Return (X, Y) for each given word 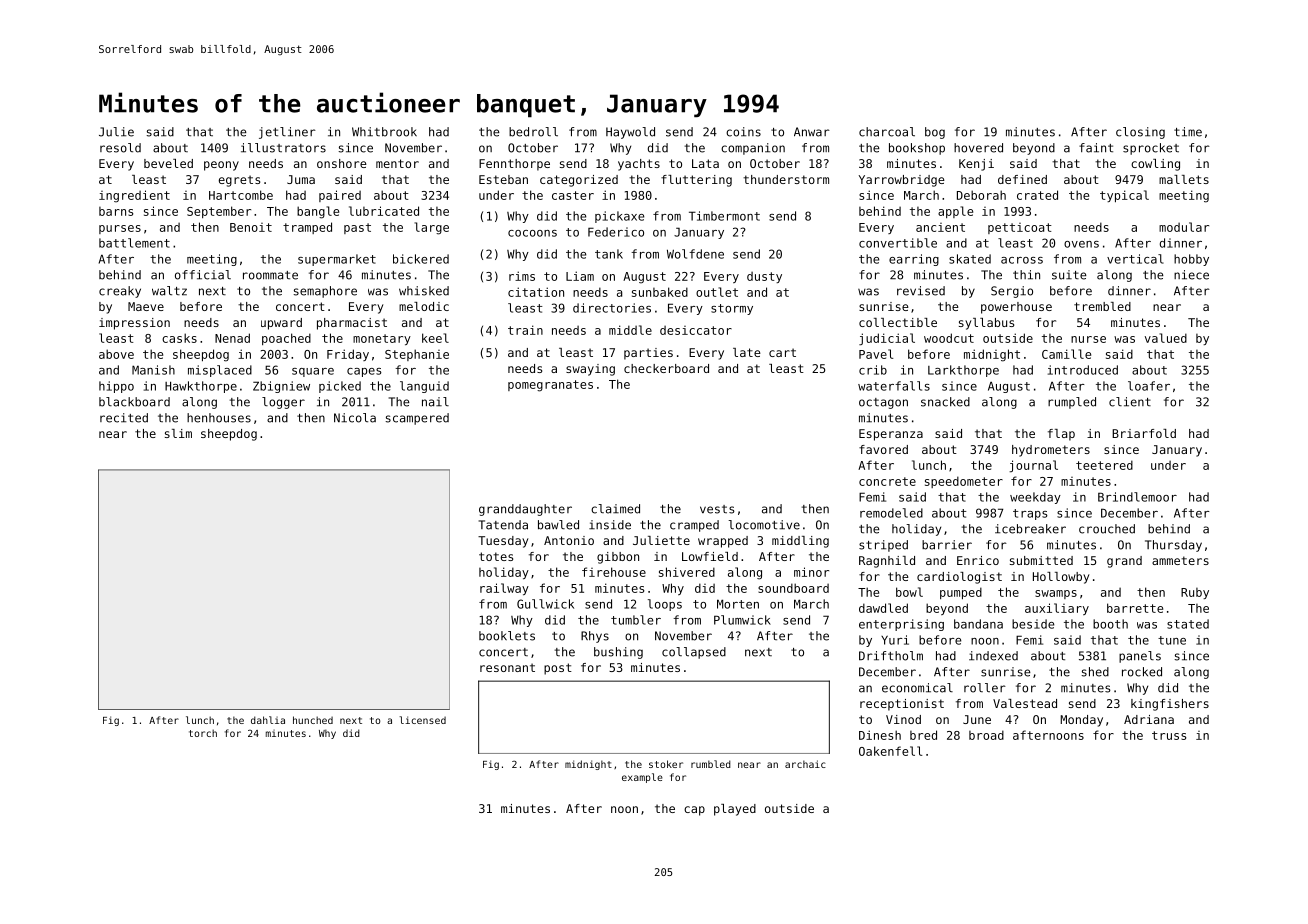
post (558, 669)
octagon (883, 403)
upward (281, 324)
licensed (422, 720)
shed (1095, 672)
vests (717, 509)
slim (178, 433)
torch (203, 733)
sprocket (1151, 149)
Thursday (1173, 546)
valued (1166, 338)
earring (914, 260)
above (116, 354)
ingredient (134, 196)
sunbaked (660, 292)
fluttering (696, 181)
